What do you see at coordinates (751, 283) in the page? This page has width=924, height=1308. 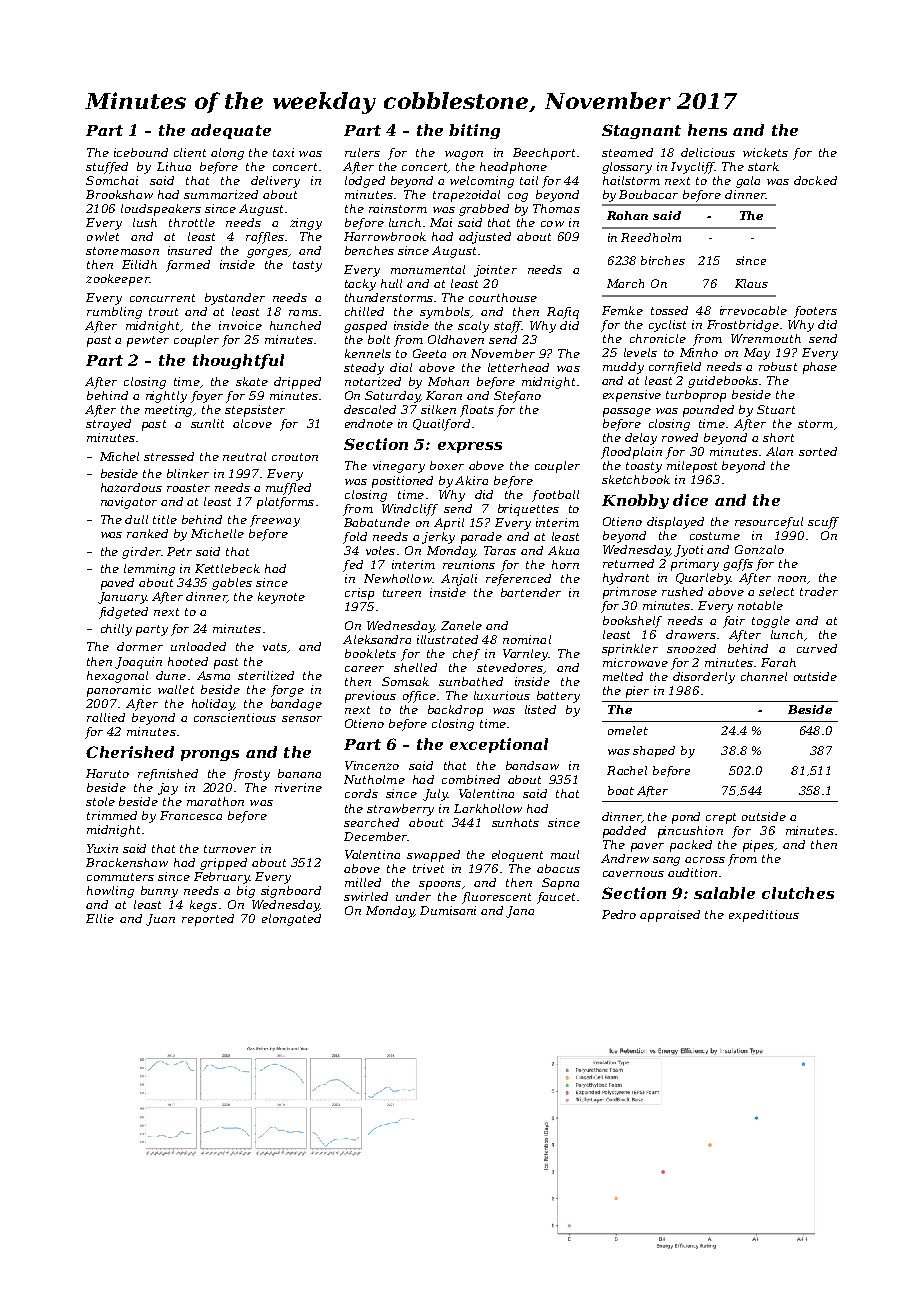 I see `Klaus` at bounding box center [751, 283].
